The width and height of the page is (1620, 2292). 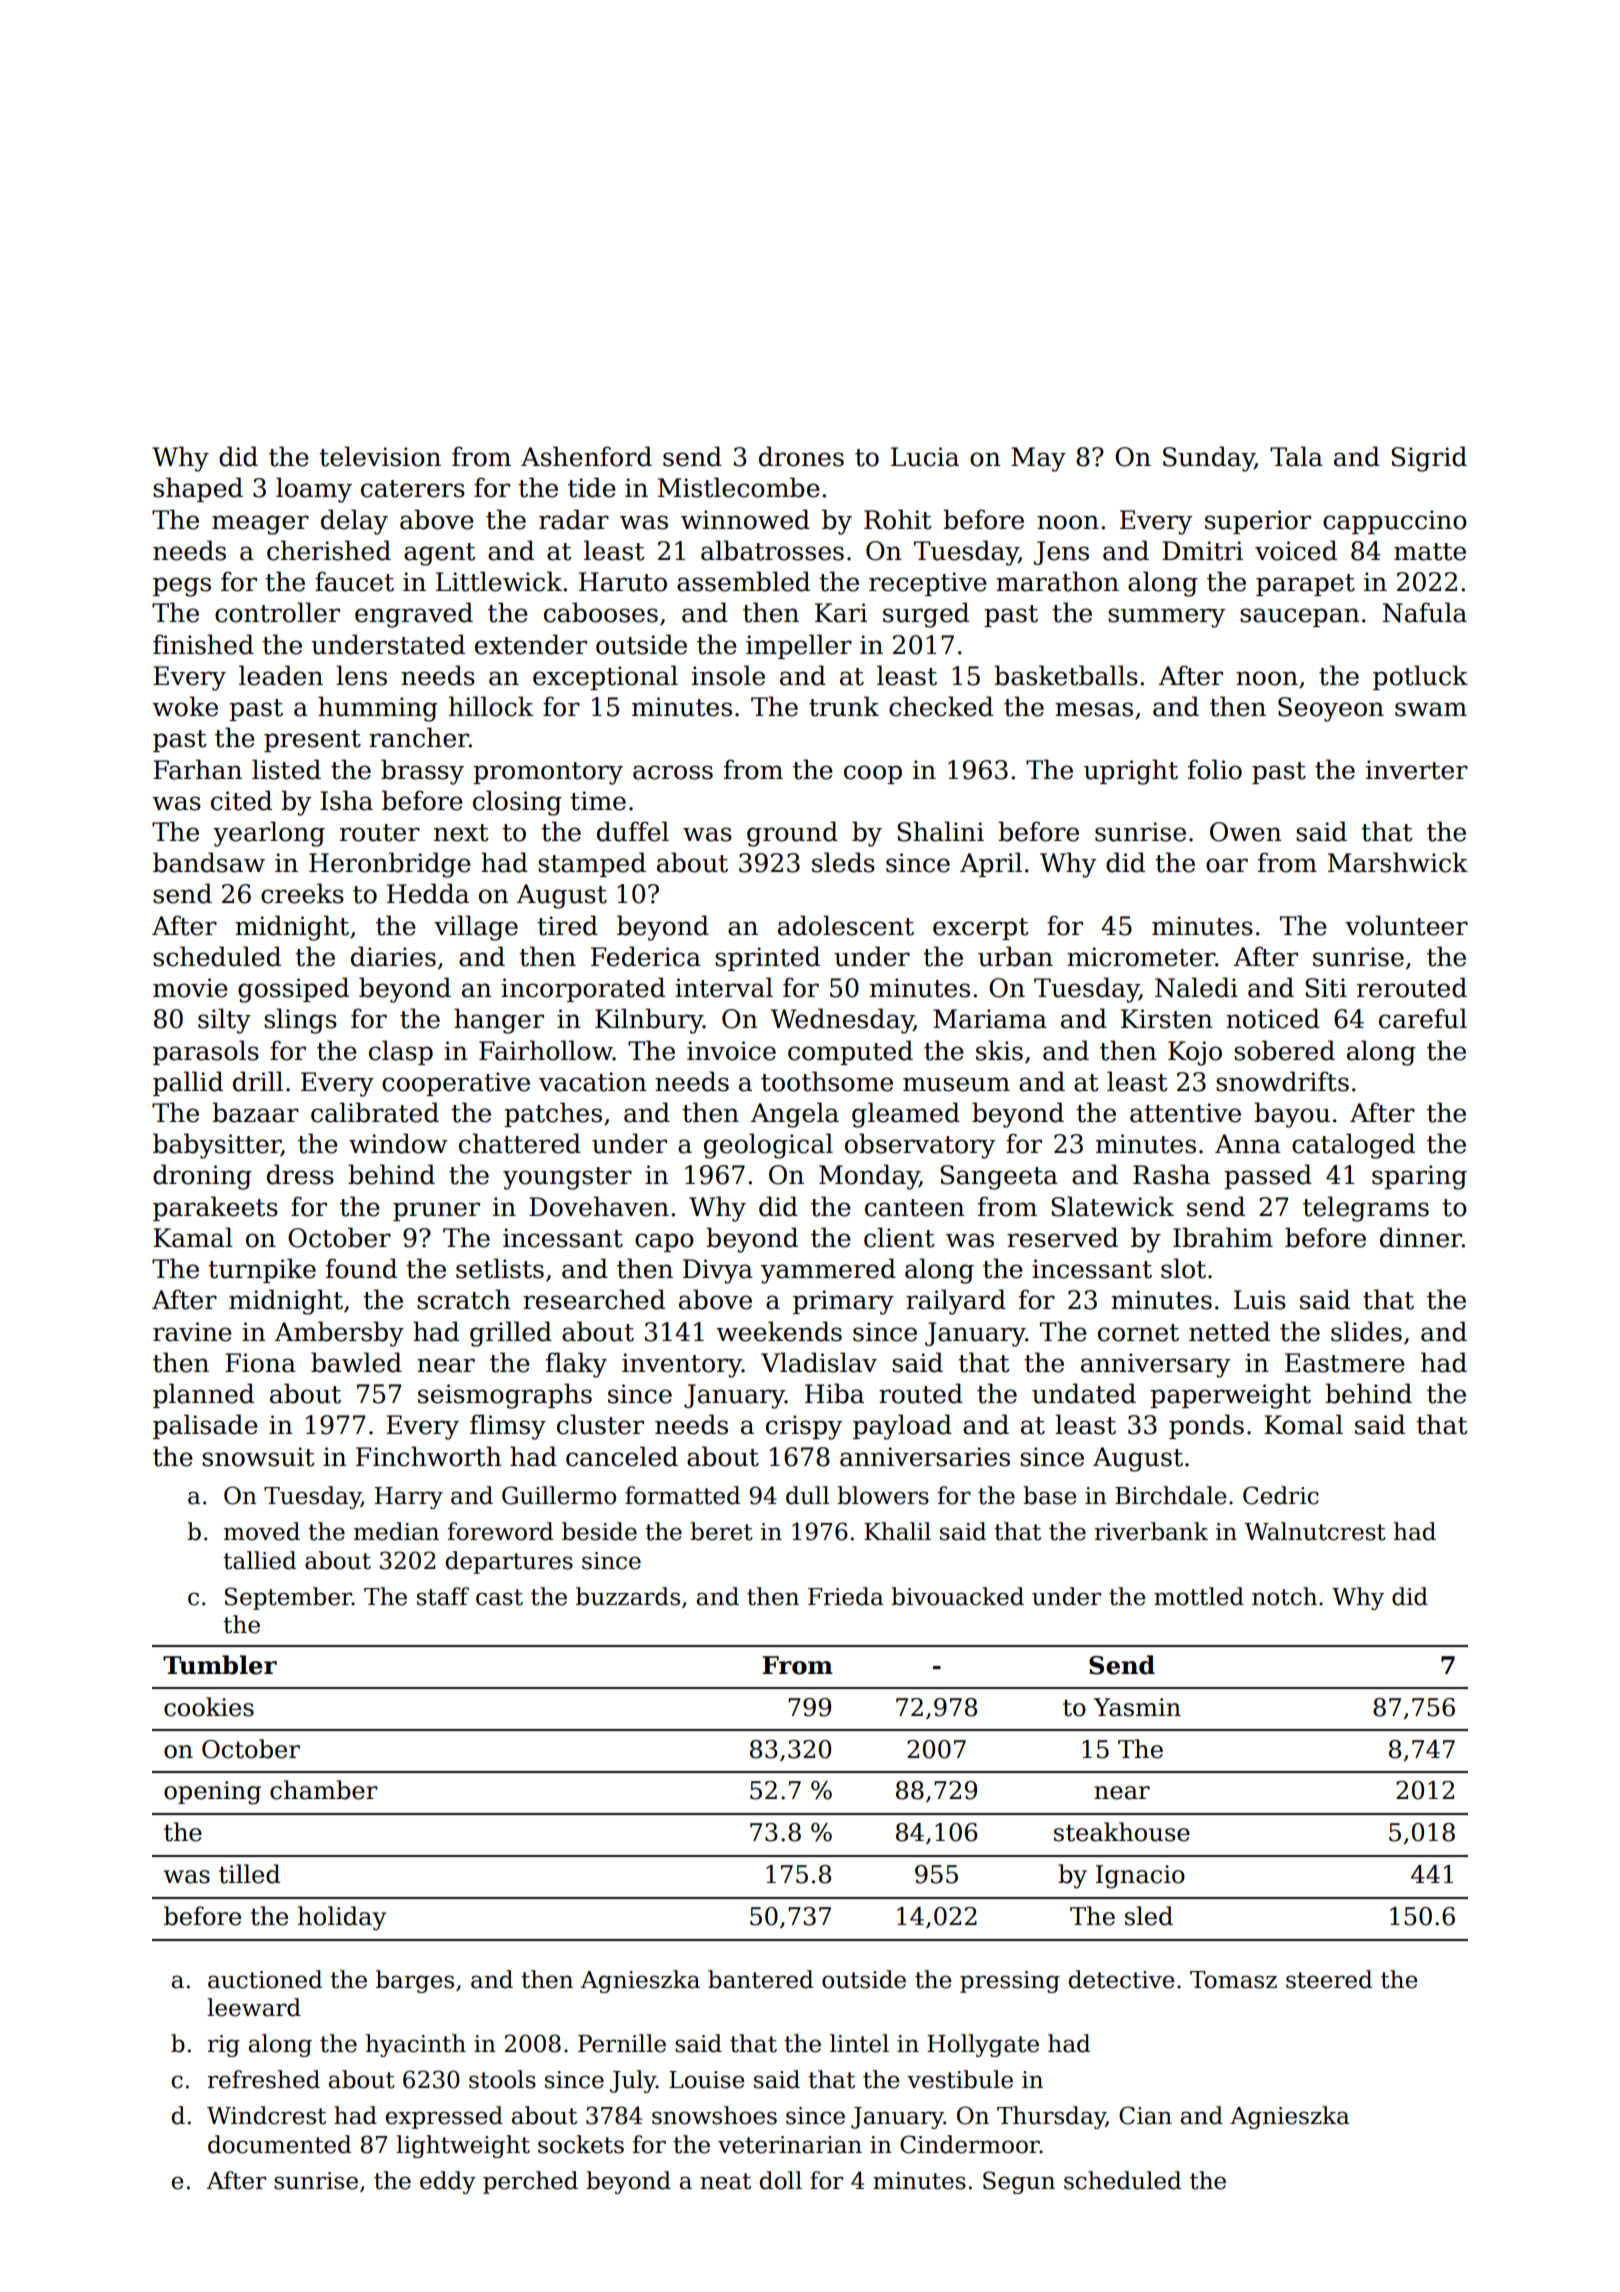 I want to click on cabooses, so click(x=601, y=612).
